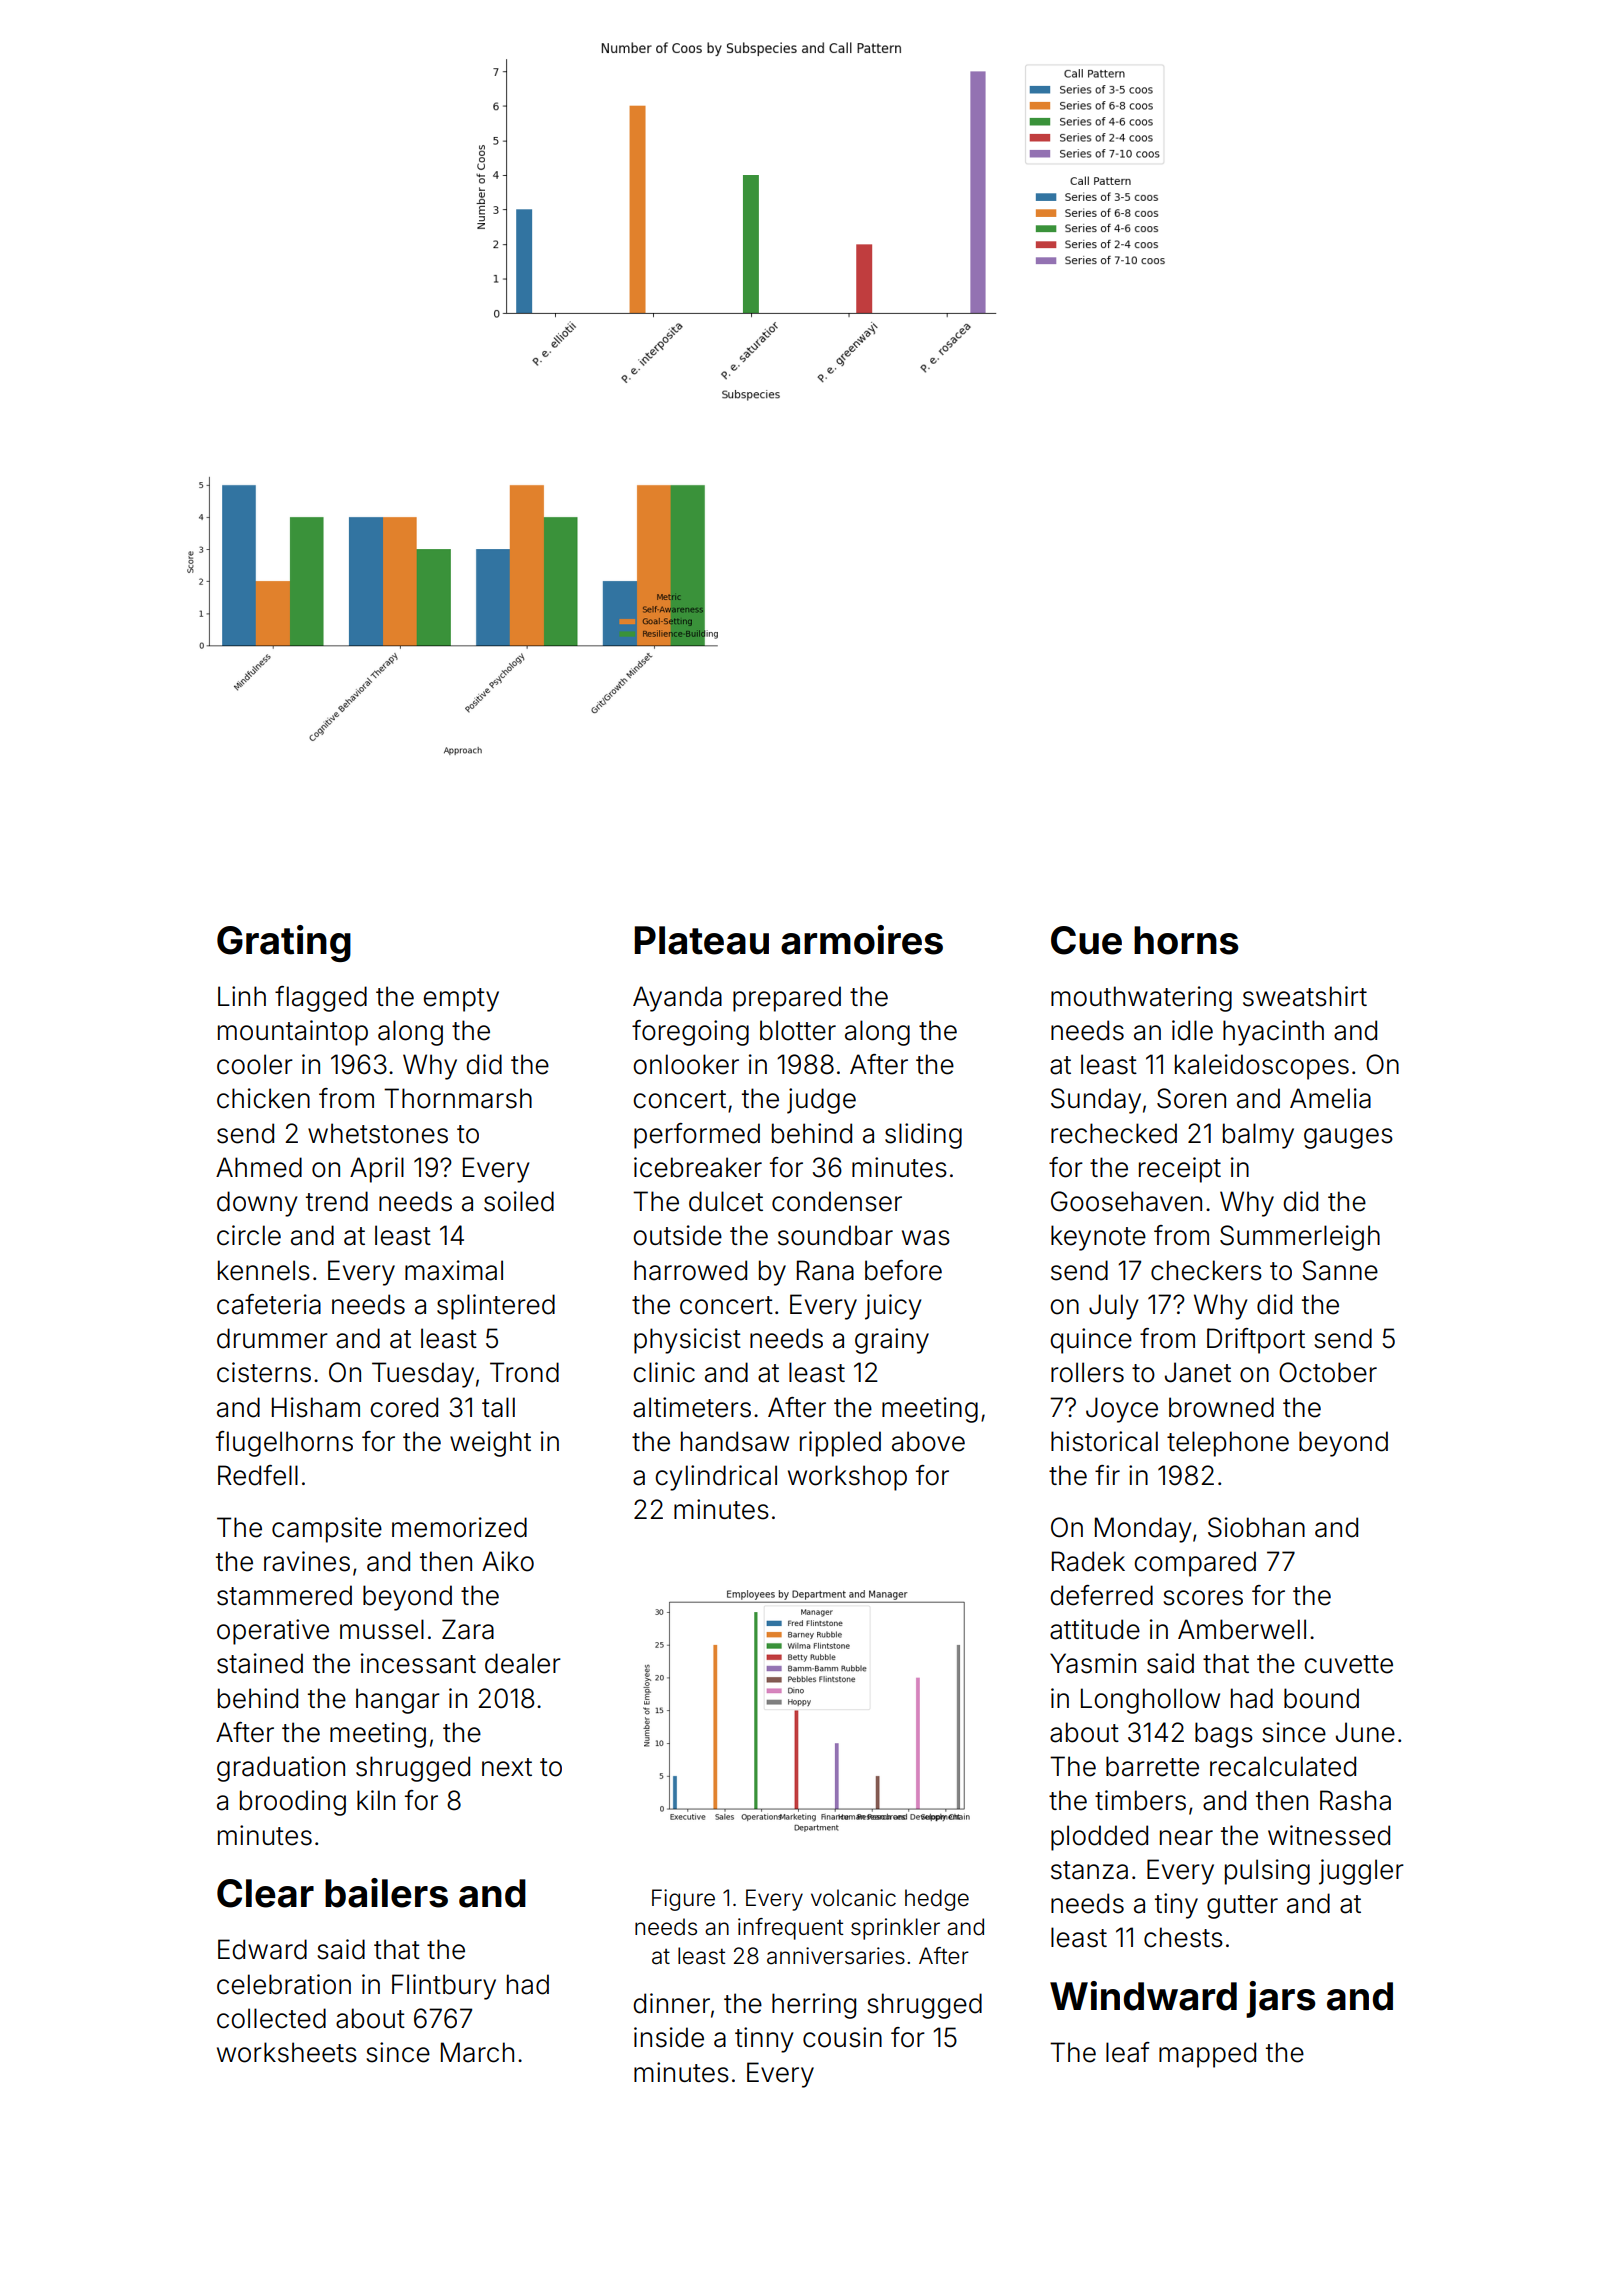  Describe the element at coordinates (316, 1407) in the screenshot. I see `Hisham` at that location.
